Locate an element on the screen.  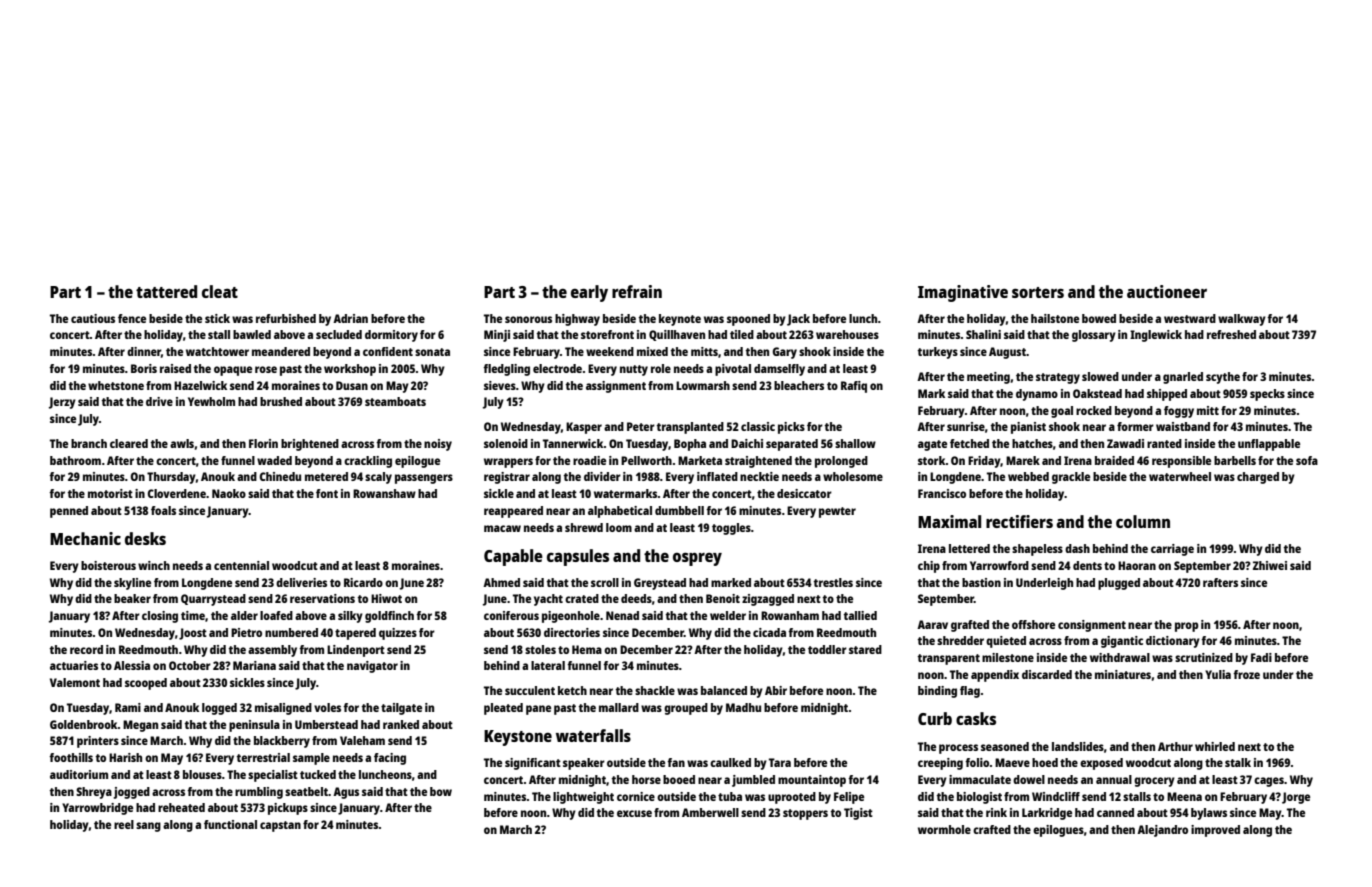
functional is located at coordinates (230, 824).
